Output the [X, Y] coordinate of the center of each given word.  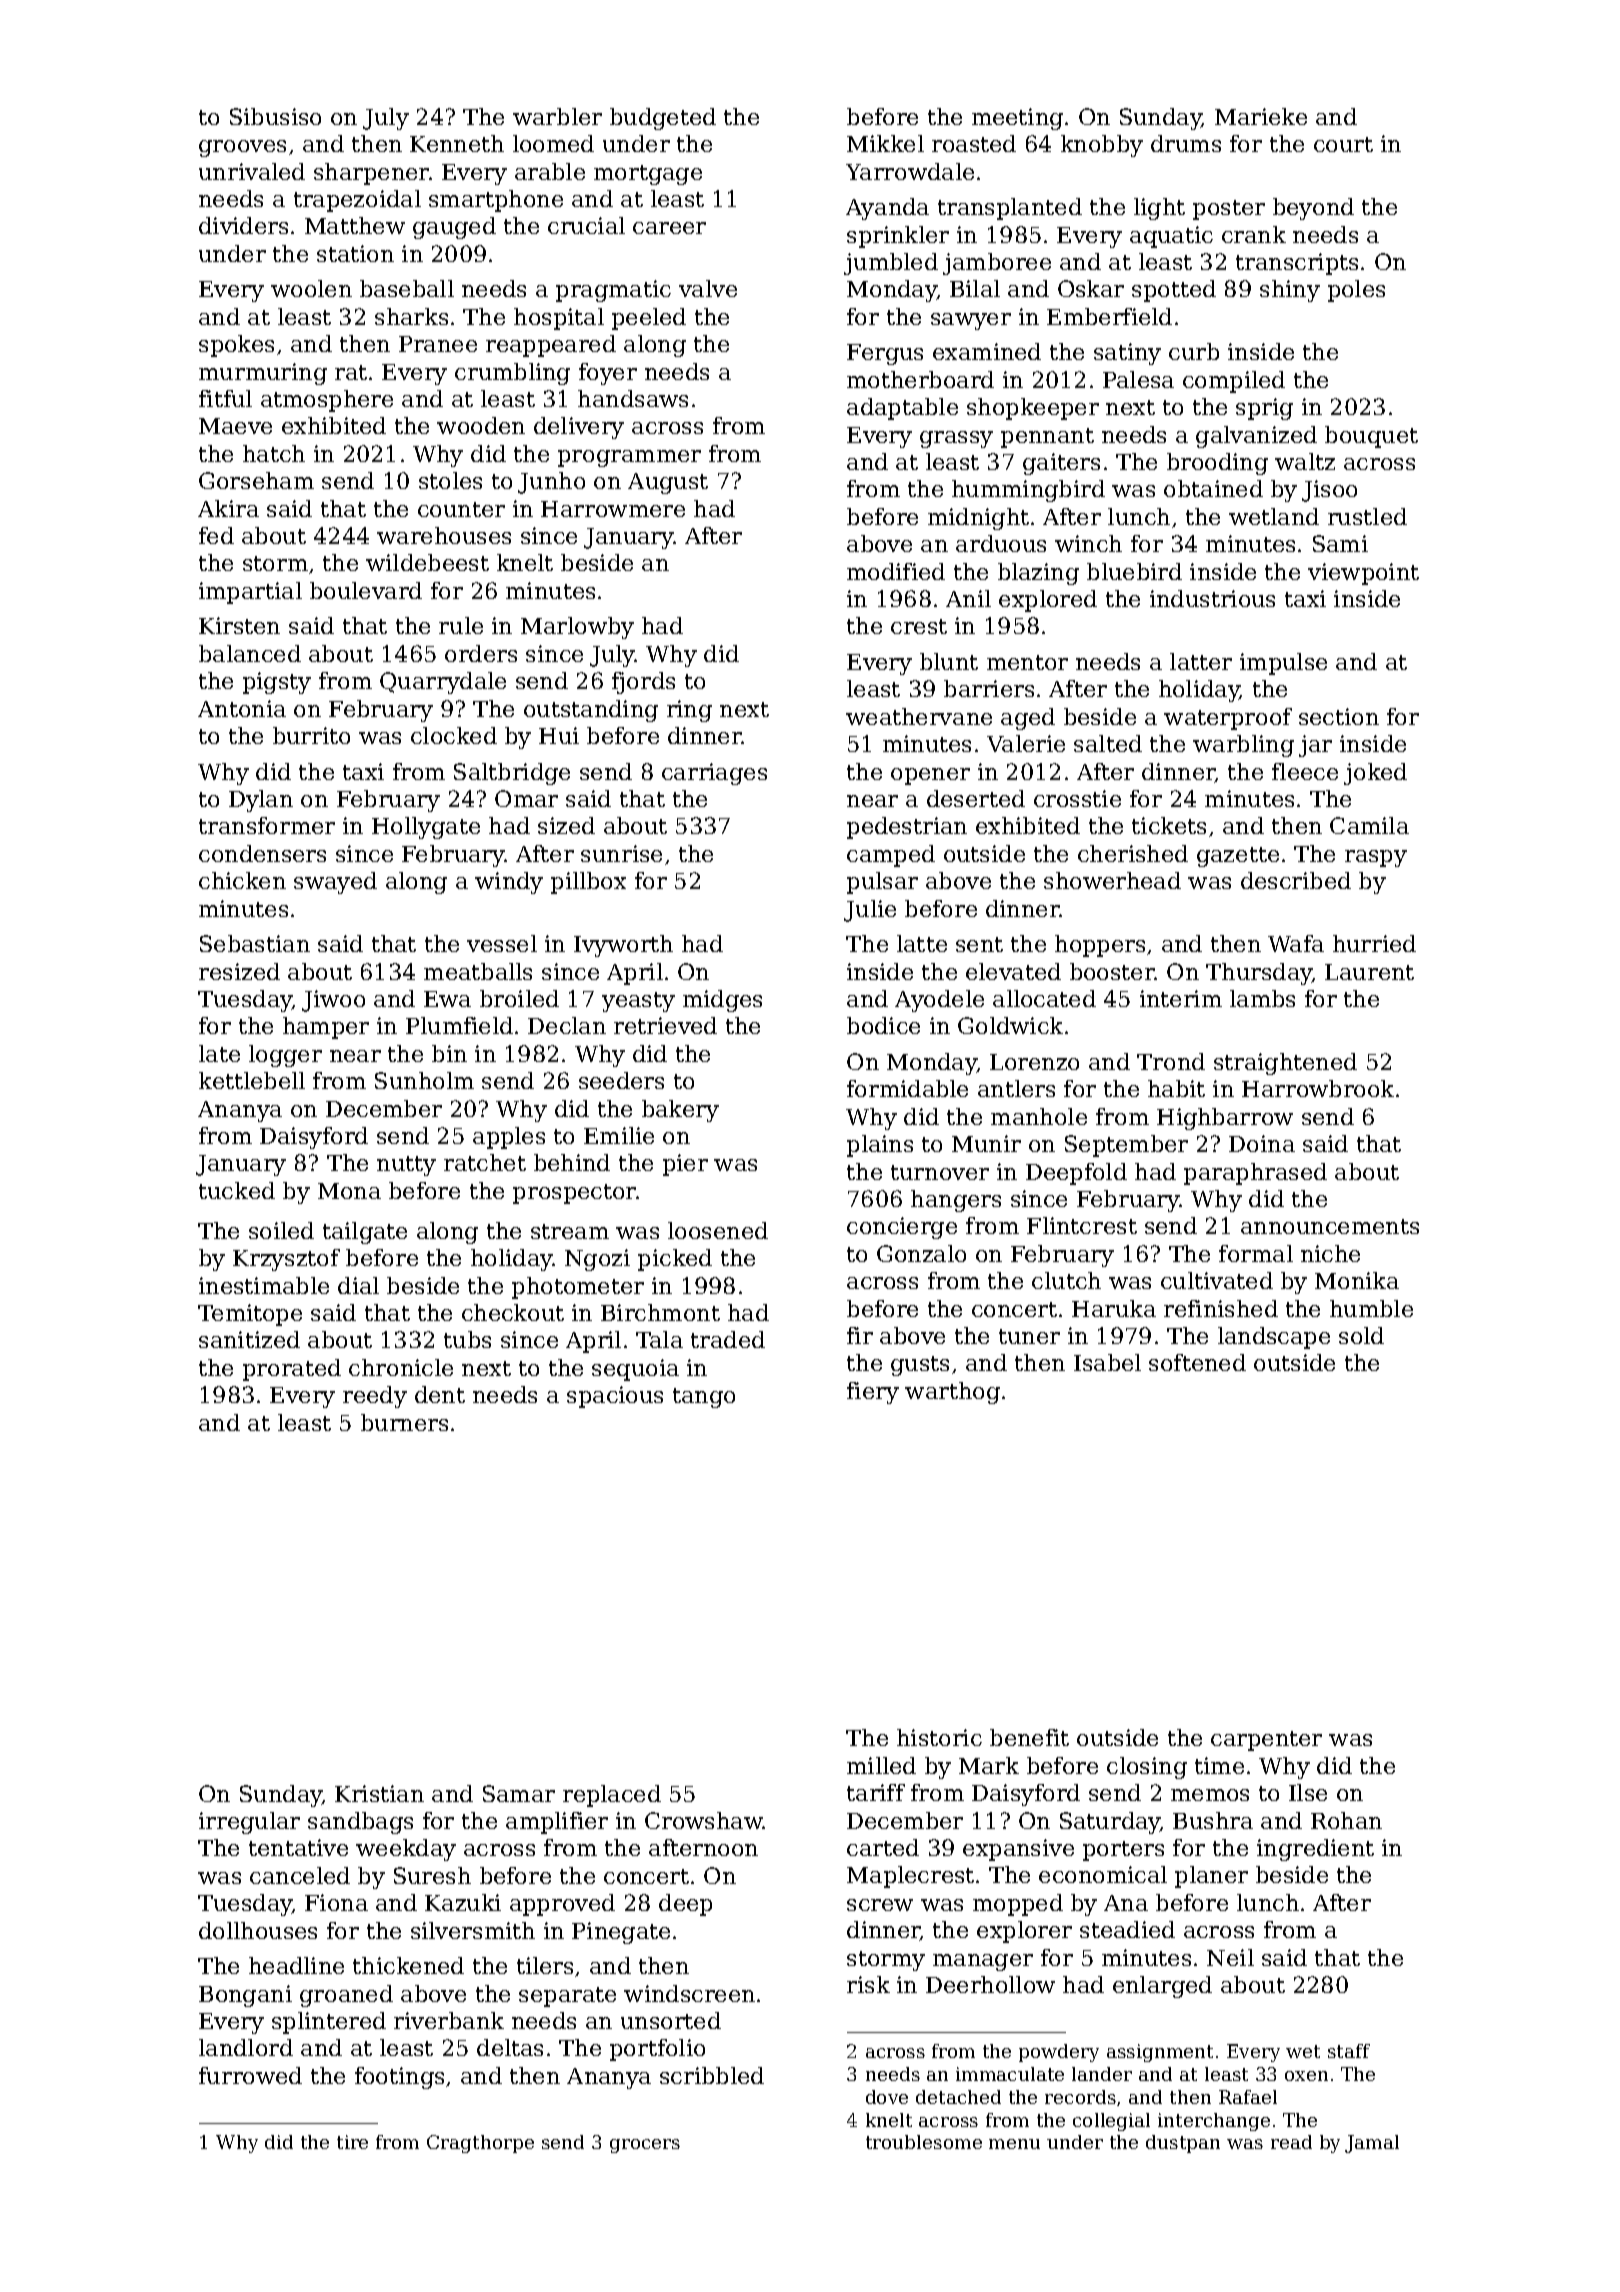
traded [728, 1339]
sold [1361, 1335]
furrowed [250, 2075]
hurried [1374, 943]
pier [685, 1165]
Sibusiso [275, 116]
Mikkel [885, 143]
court [1343, 144]
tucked [237, 1190]
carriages [714, 774]
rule [461, 625]
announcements [1330, 1226]
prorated [292, 1370]
